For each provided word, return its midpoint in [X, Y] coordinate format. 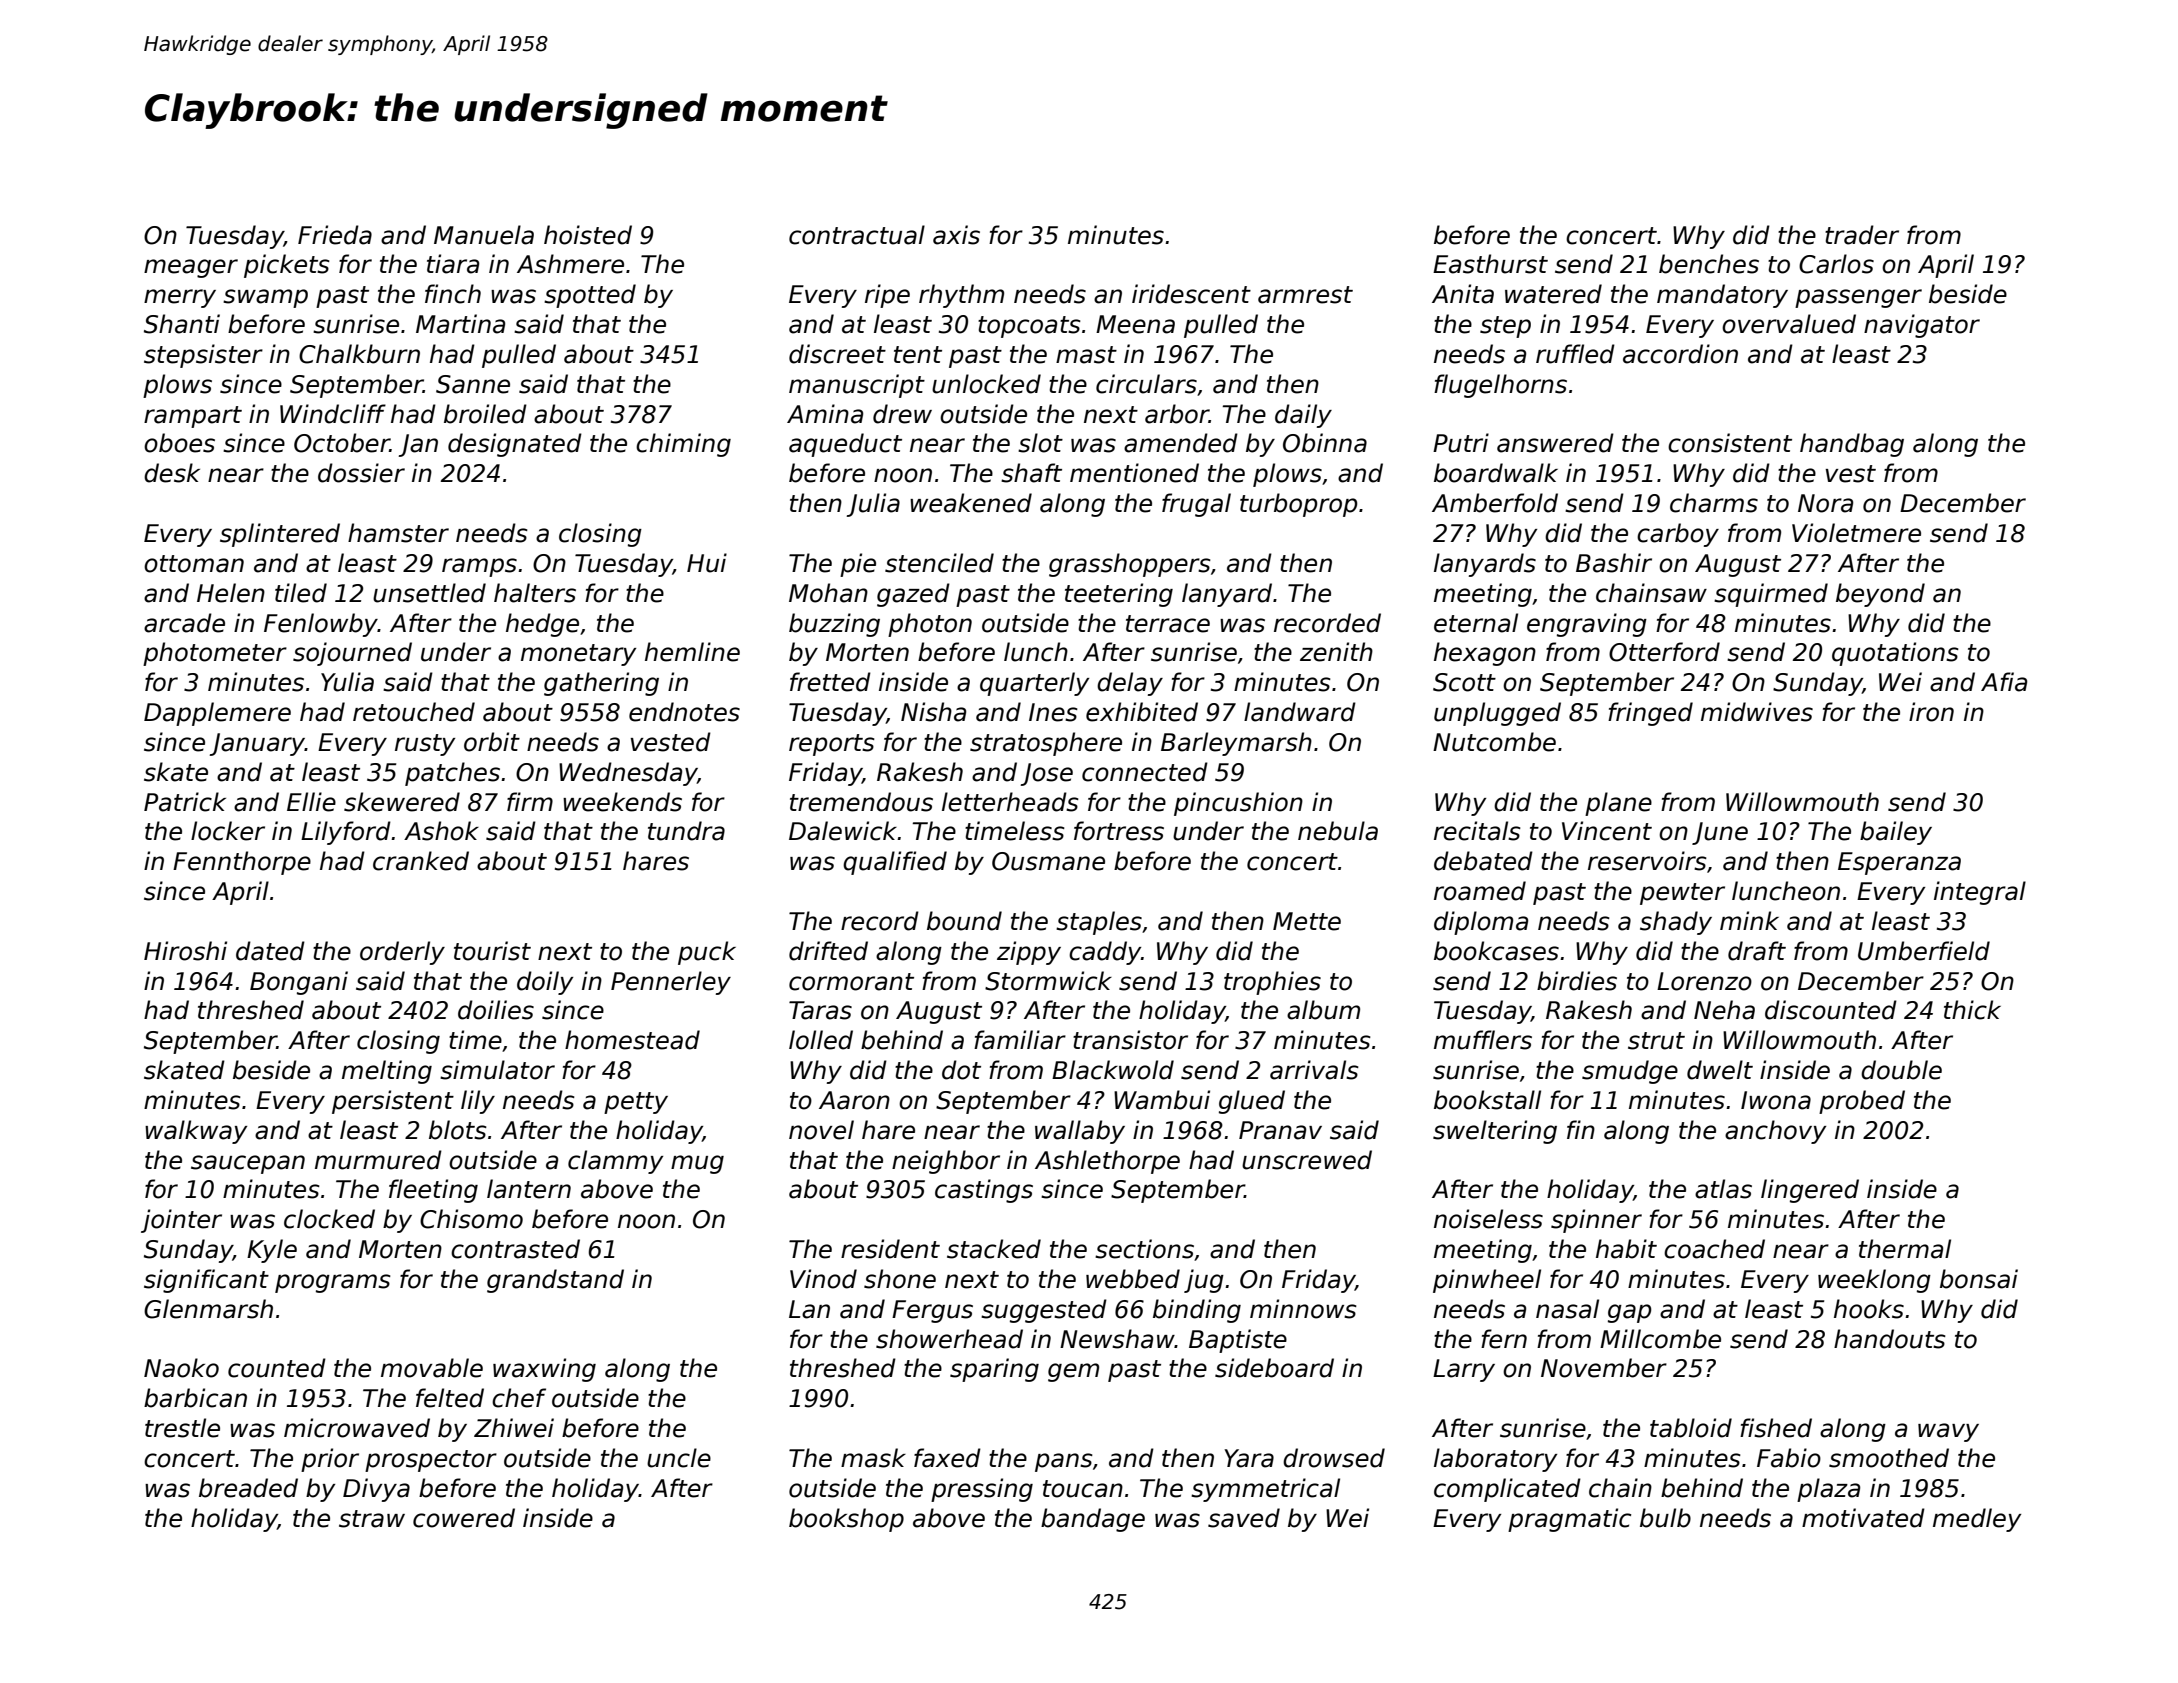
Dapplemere [217, 714]
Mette [1307, 921]
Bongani [299, 983]
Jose [1046, 774]
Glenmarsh [208, 1309]
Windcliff [333, 414]
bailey [1896, 833]
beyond [1880, 595]
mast [1086, 355]
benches [1709, 264]
